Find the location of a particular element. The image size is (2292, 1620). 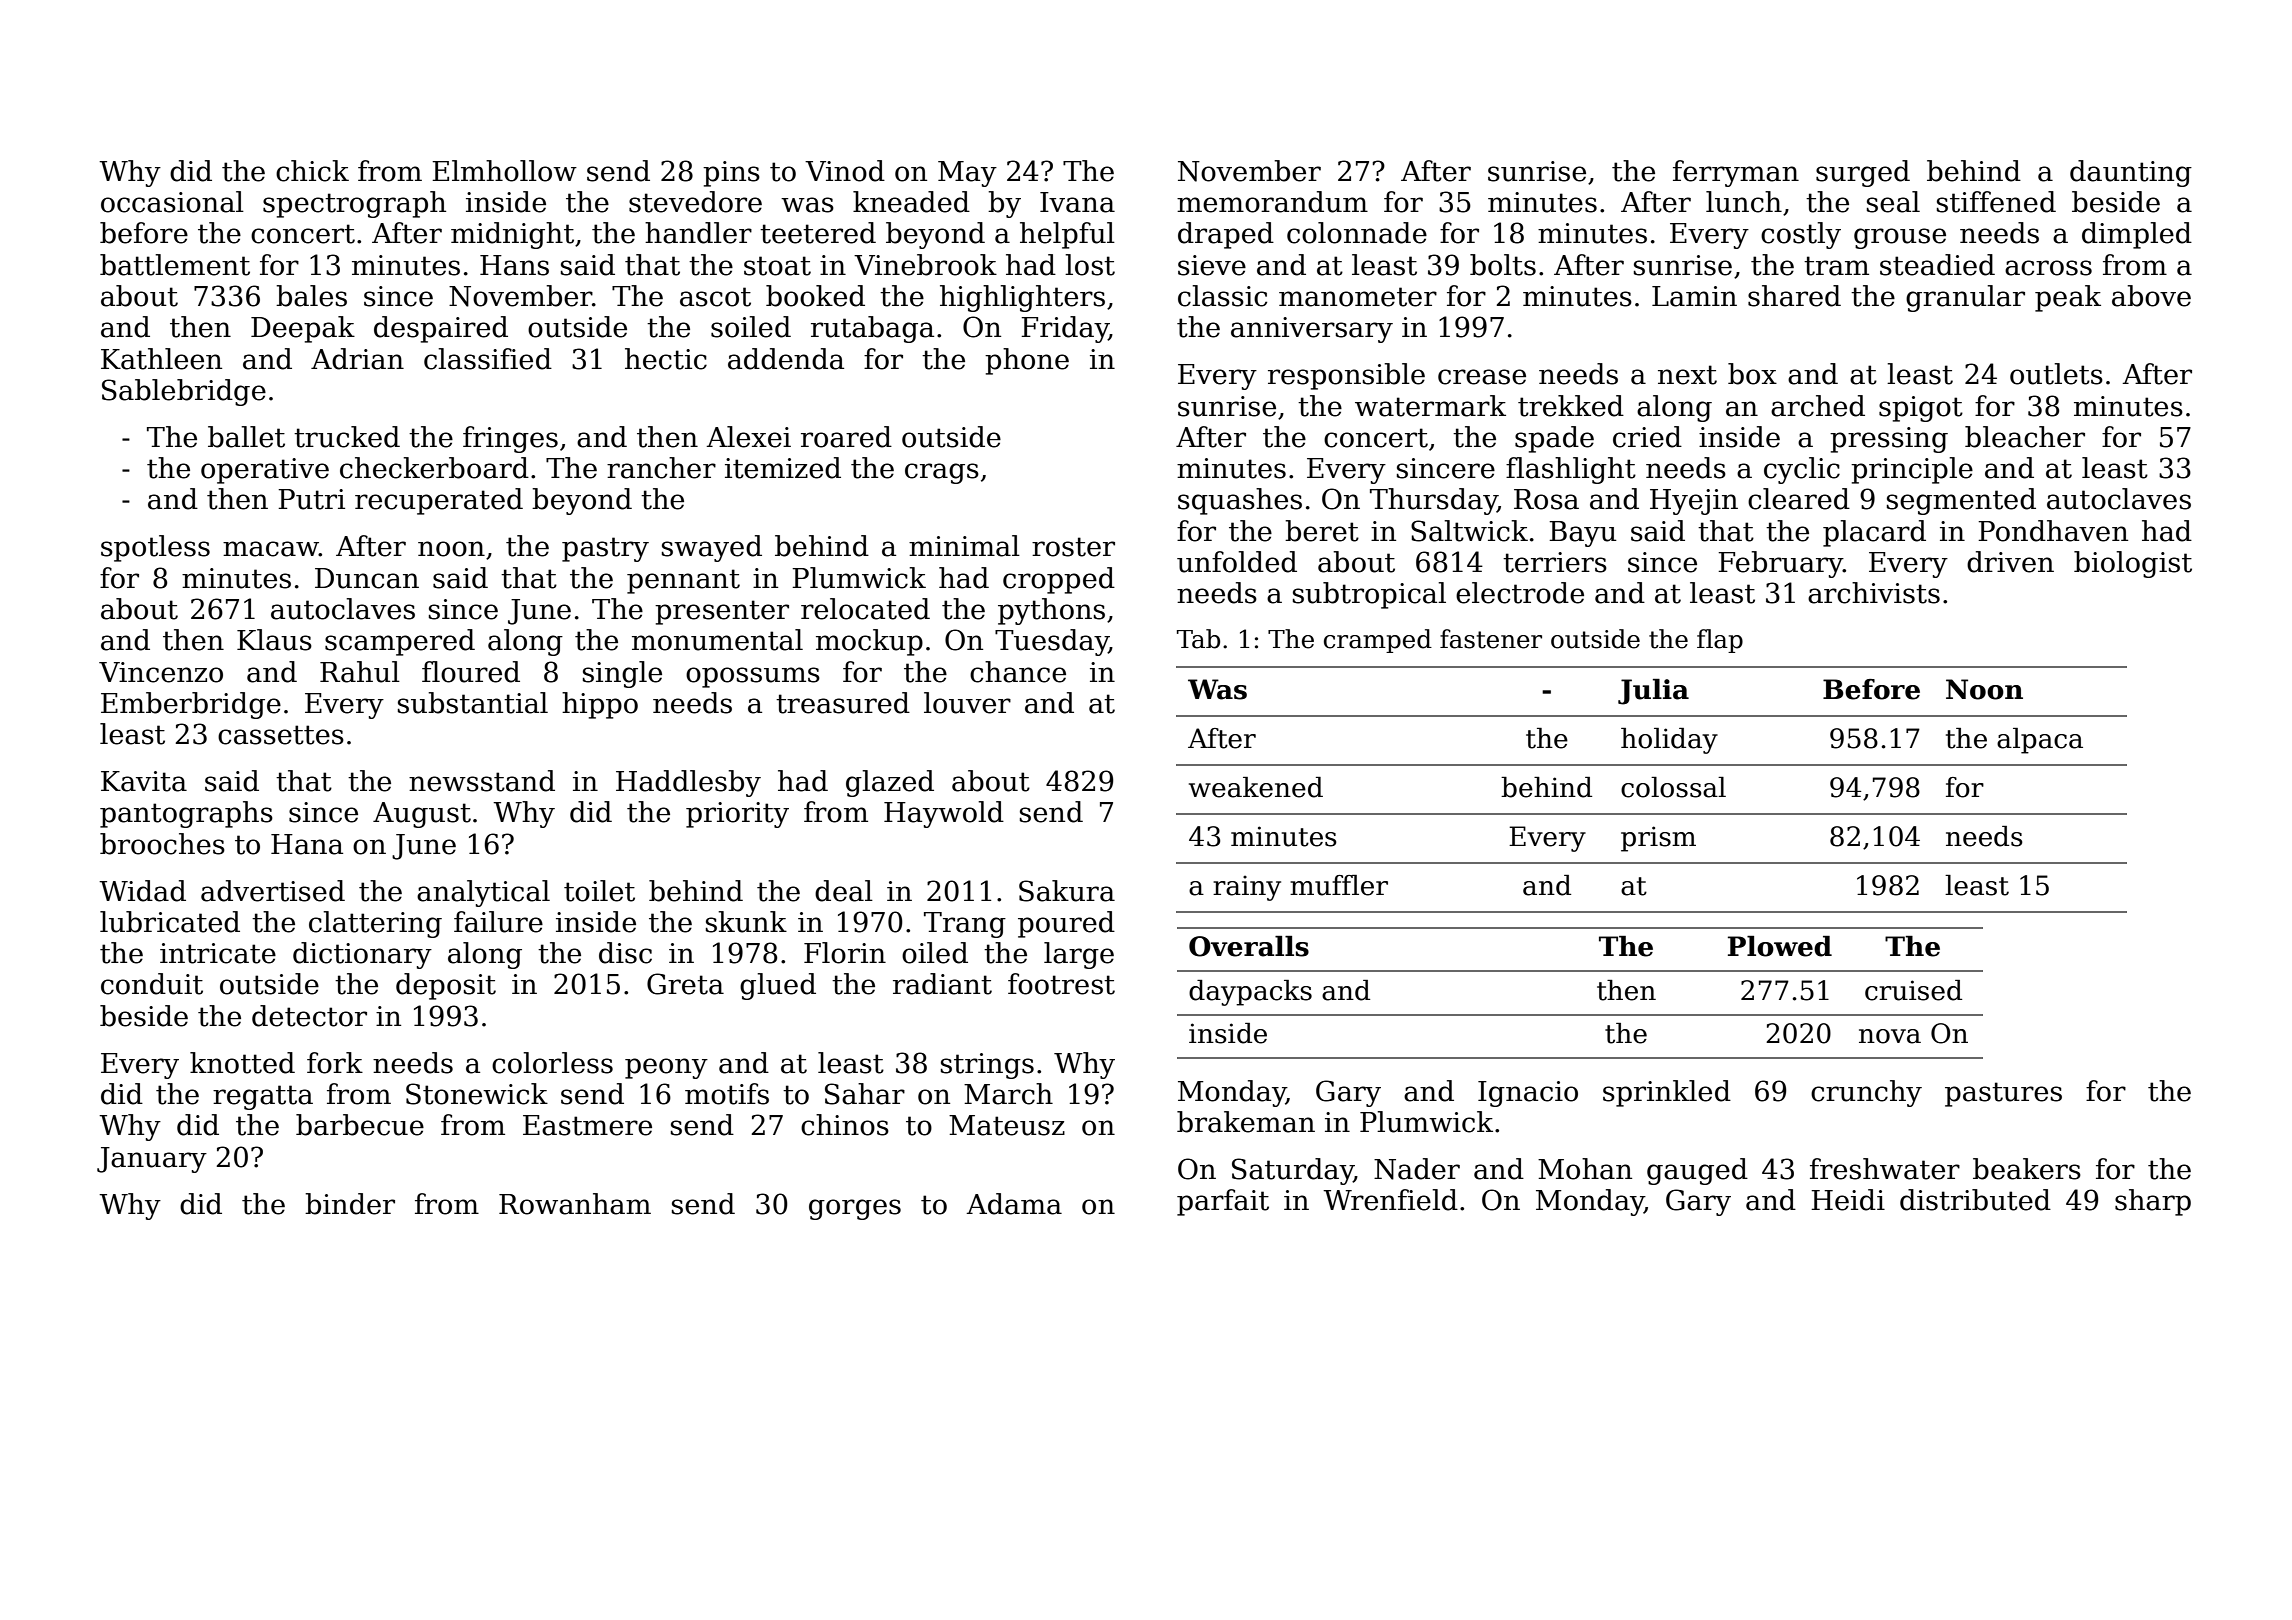

prism is located at coordinates (1658, 839).
